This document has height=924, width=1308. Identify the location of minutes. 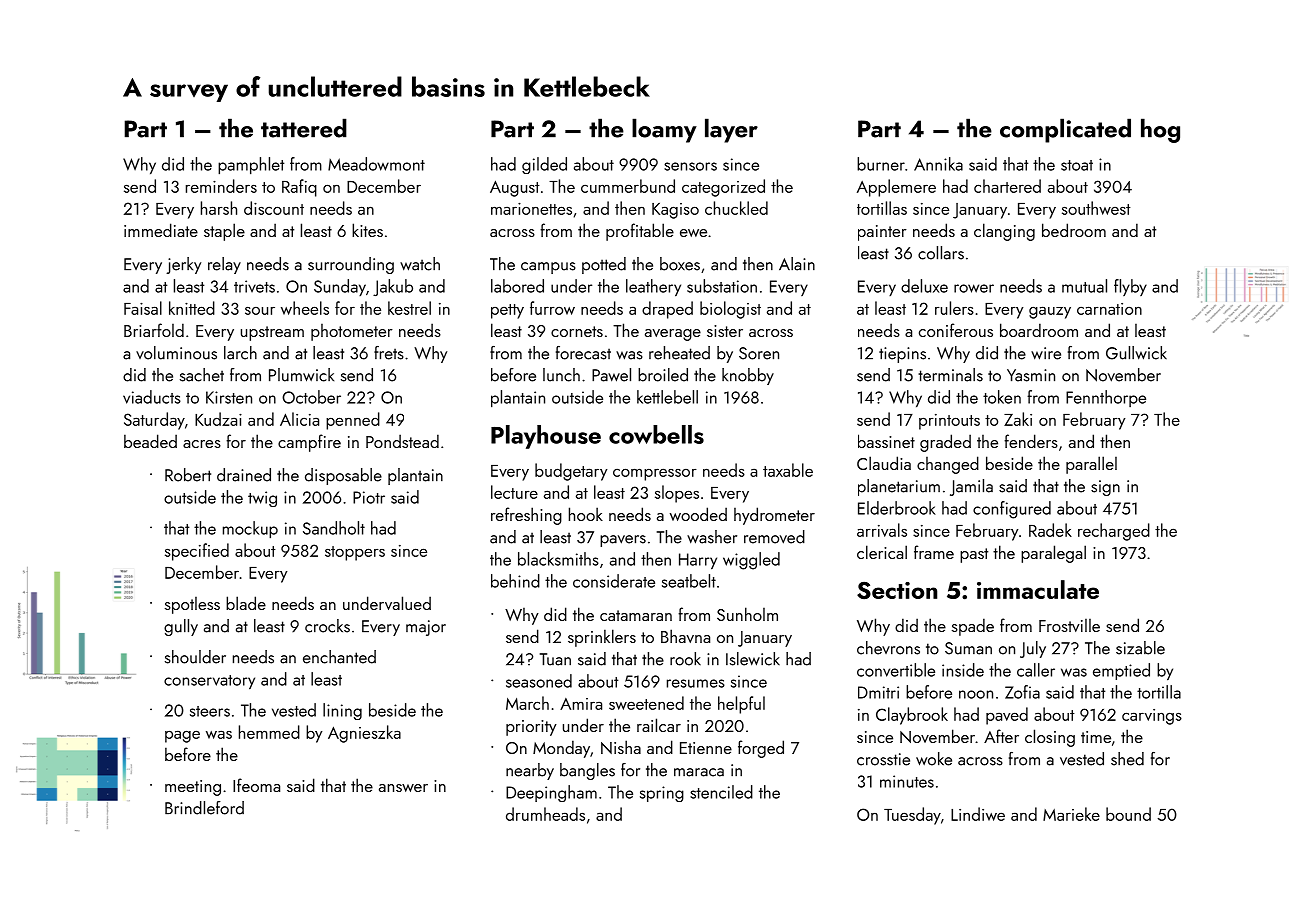
(907, 781).
